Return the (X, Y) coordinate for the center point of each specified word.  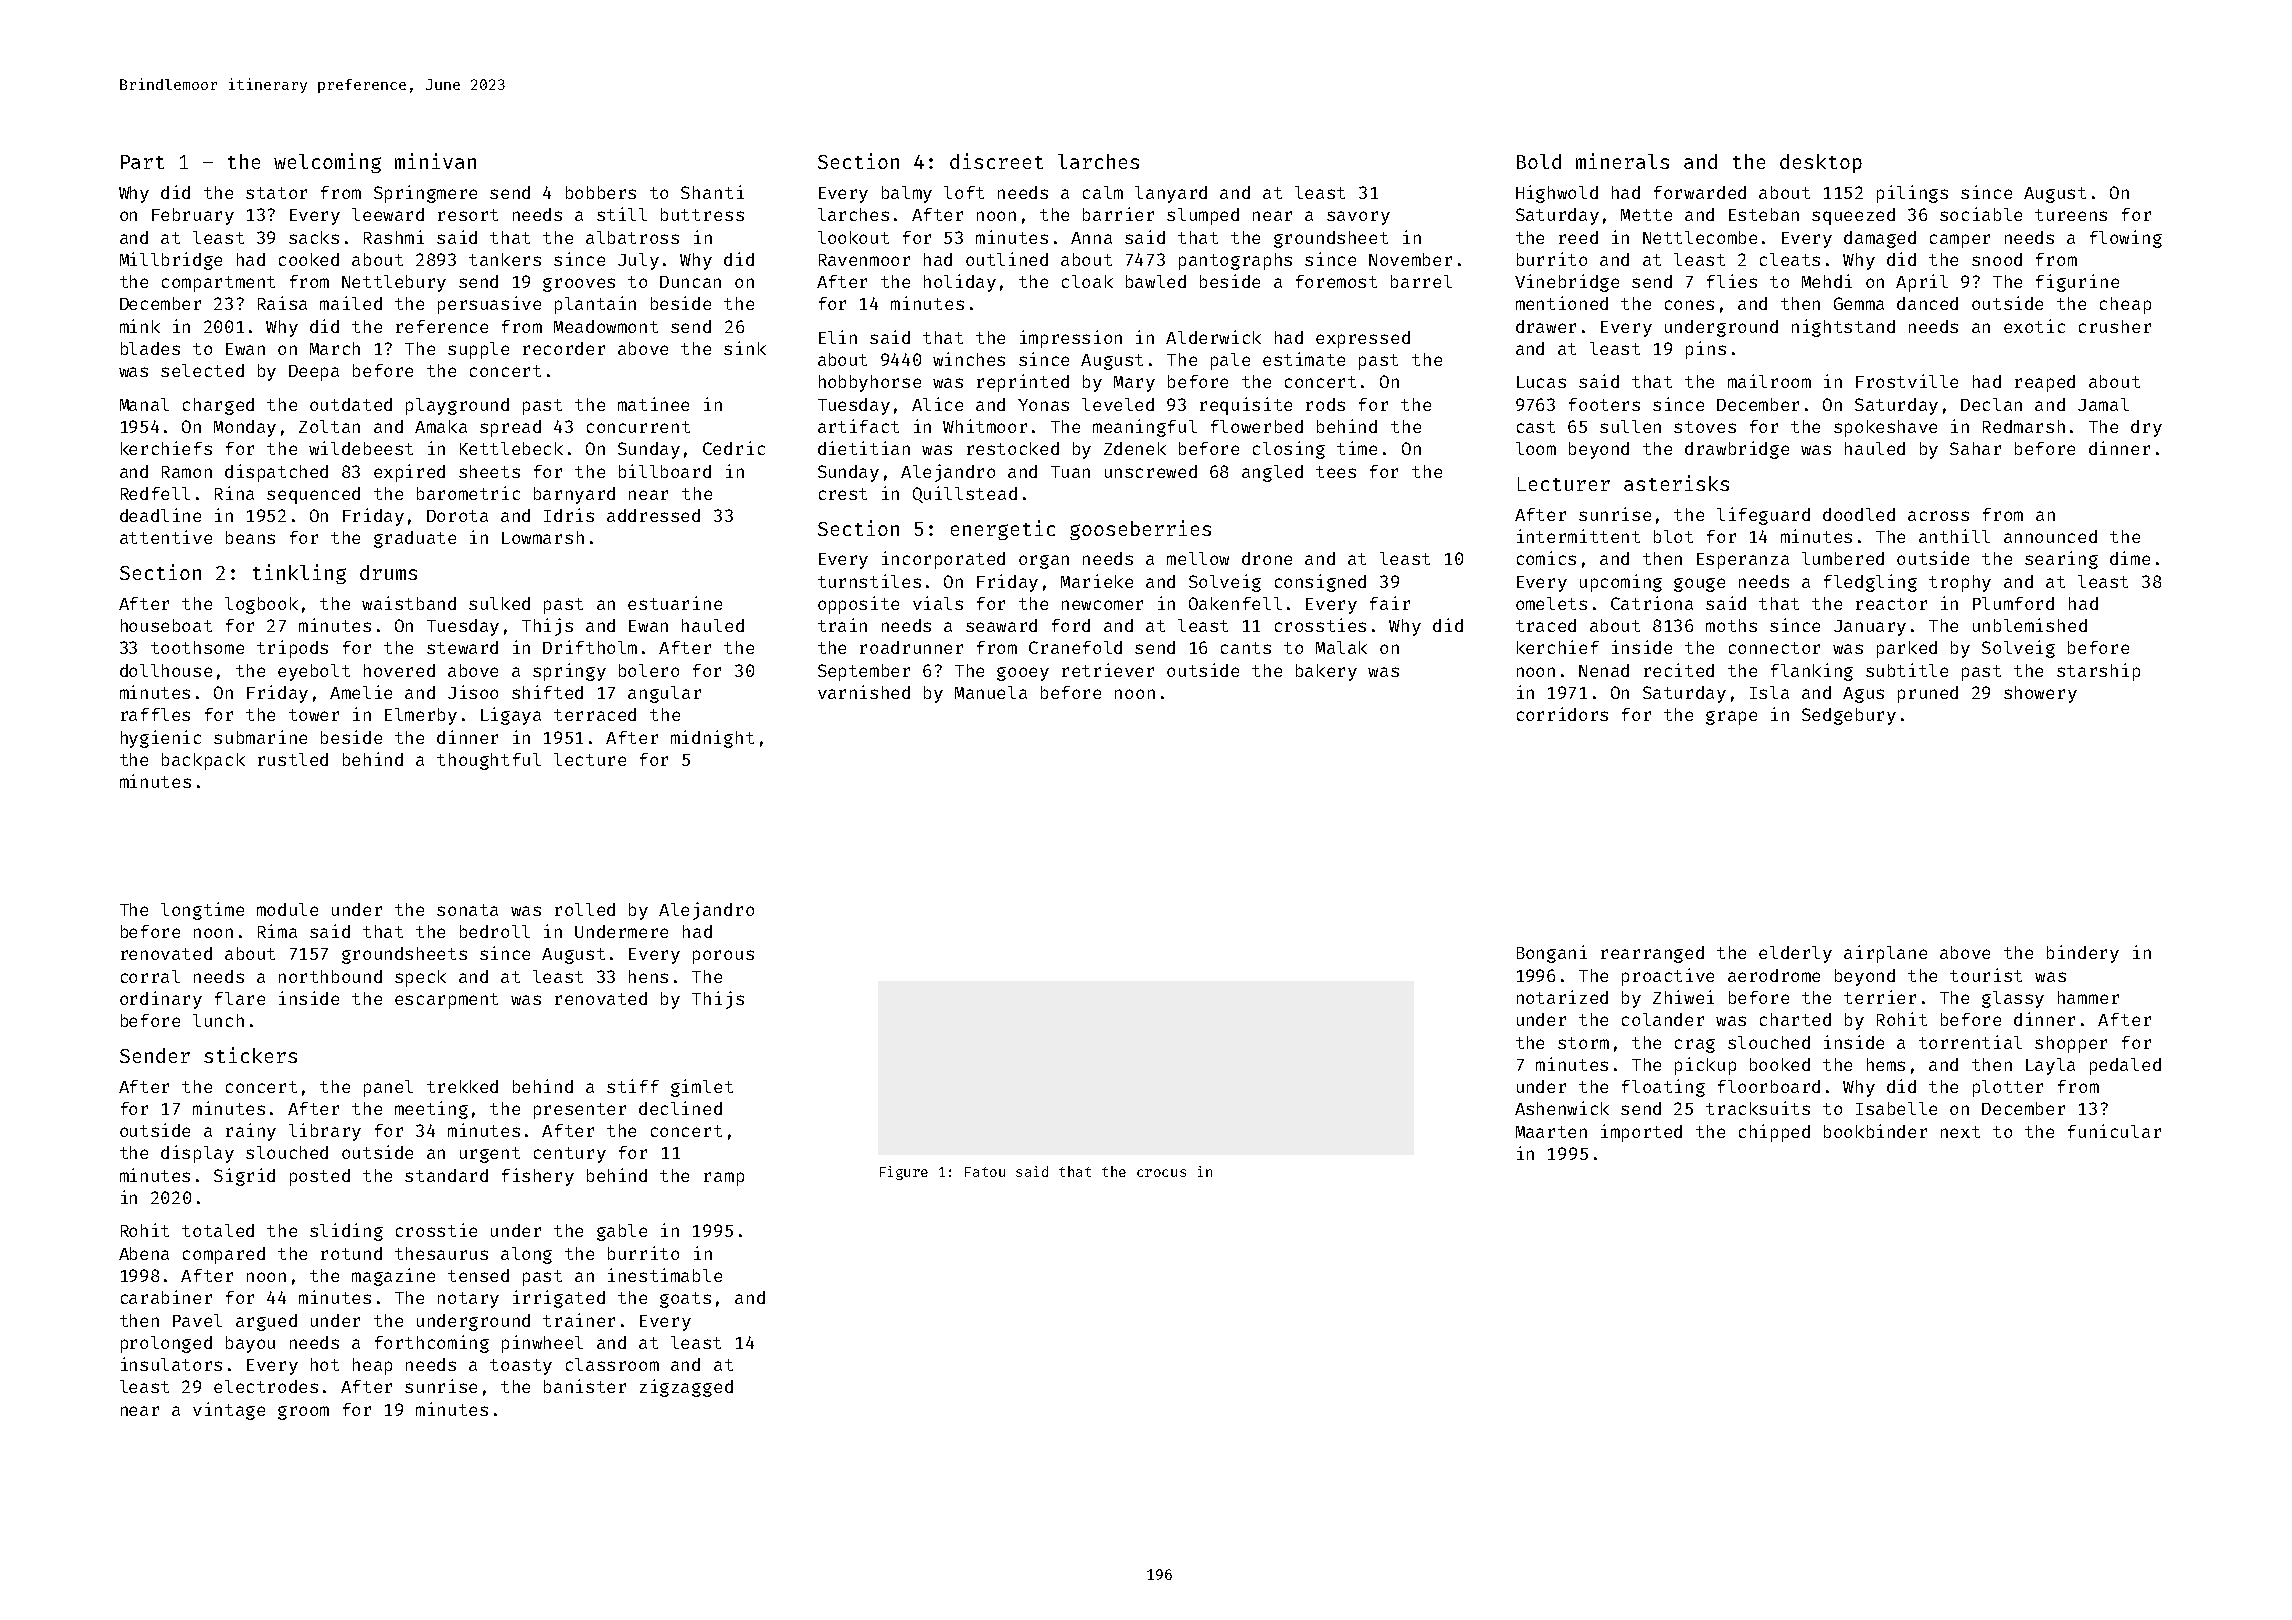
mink (140, 326)
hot (325, 1364)
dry (2146, 428)
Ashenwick (1562, 1108)
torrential (1970, 1042)
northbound (330, 976)
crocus (1161, 1173)
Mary (1134, 384)
